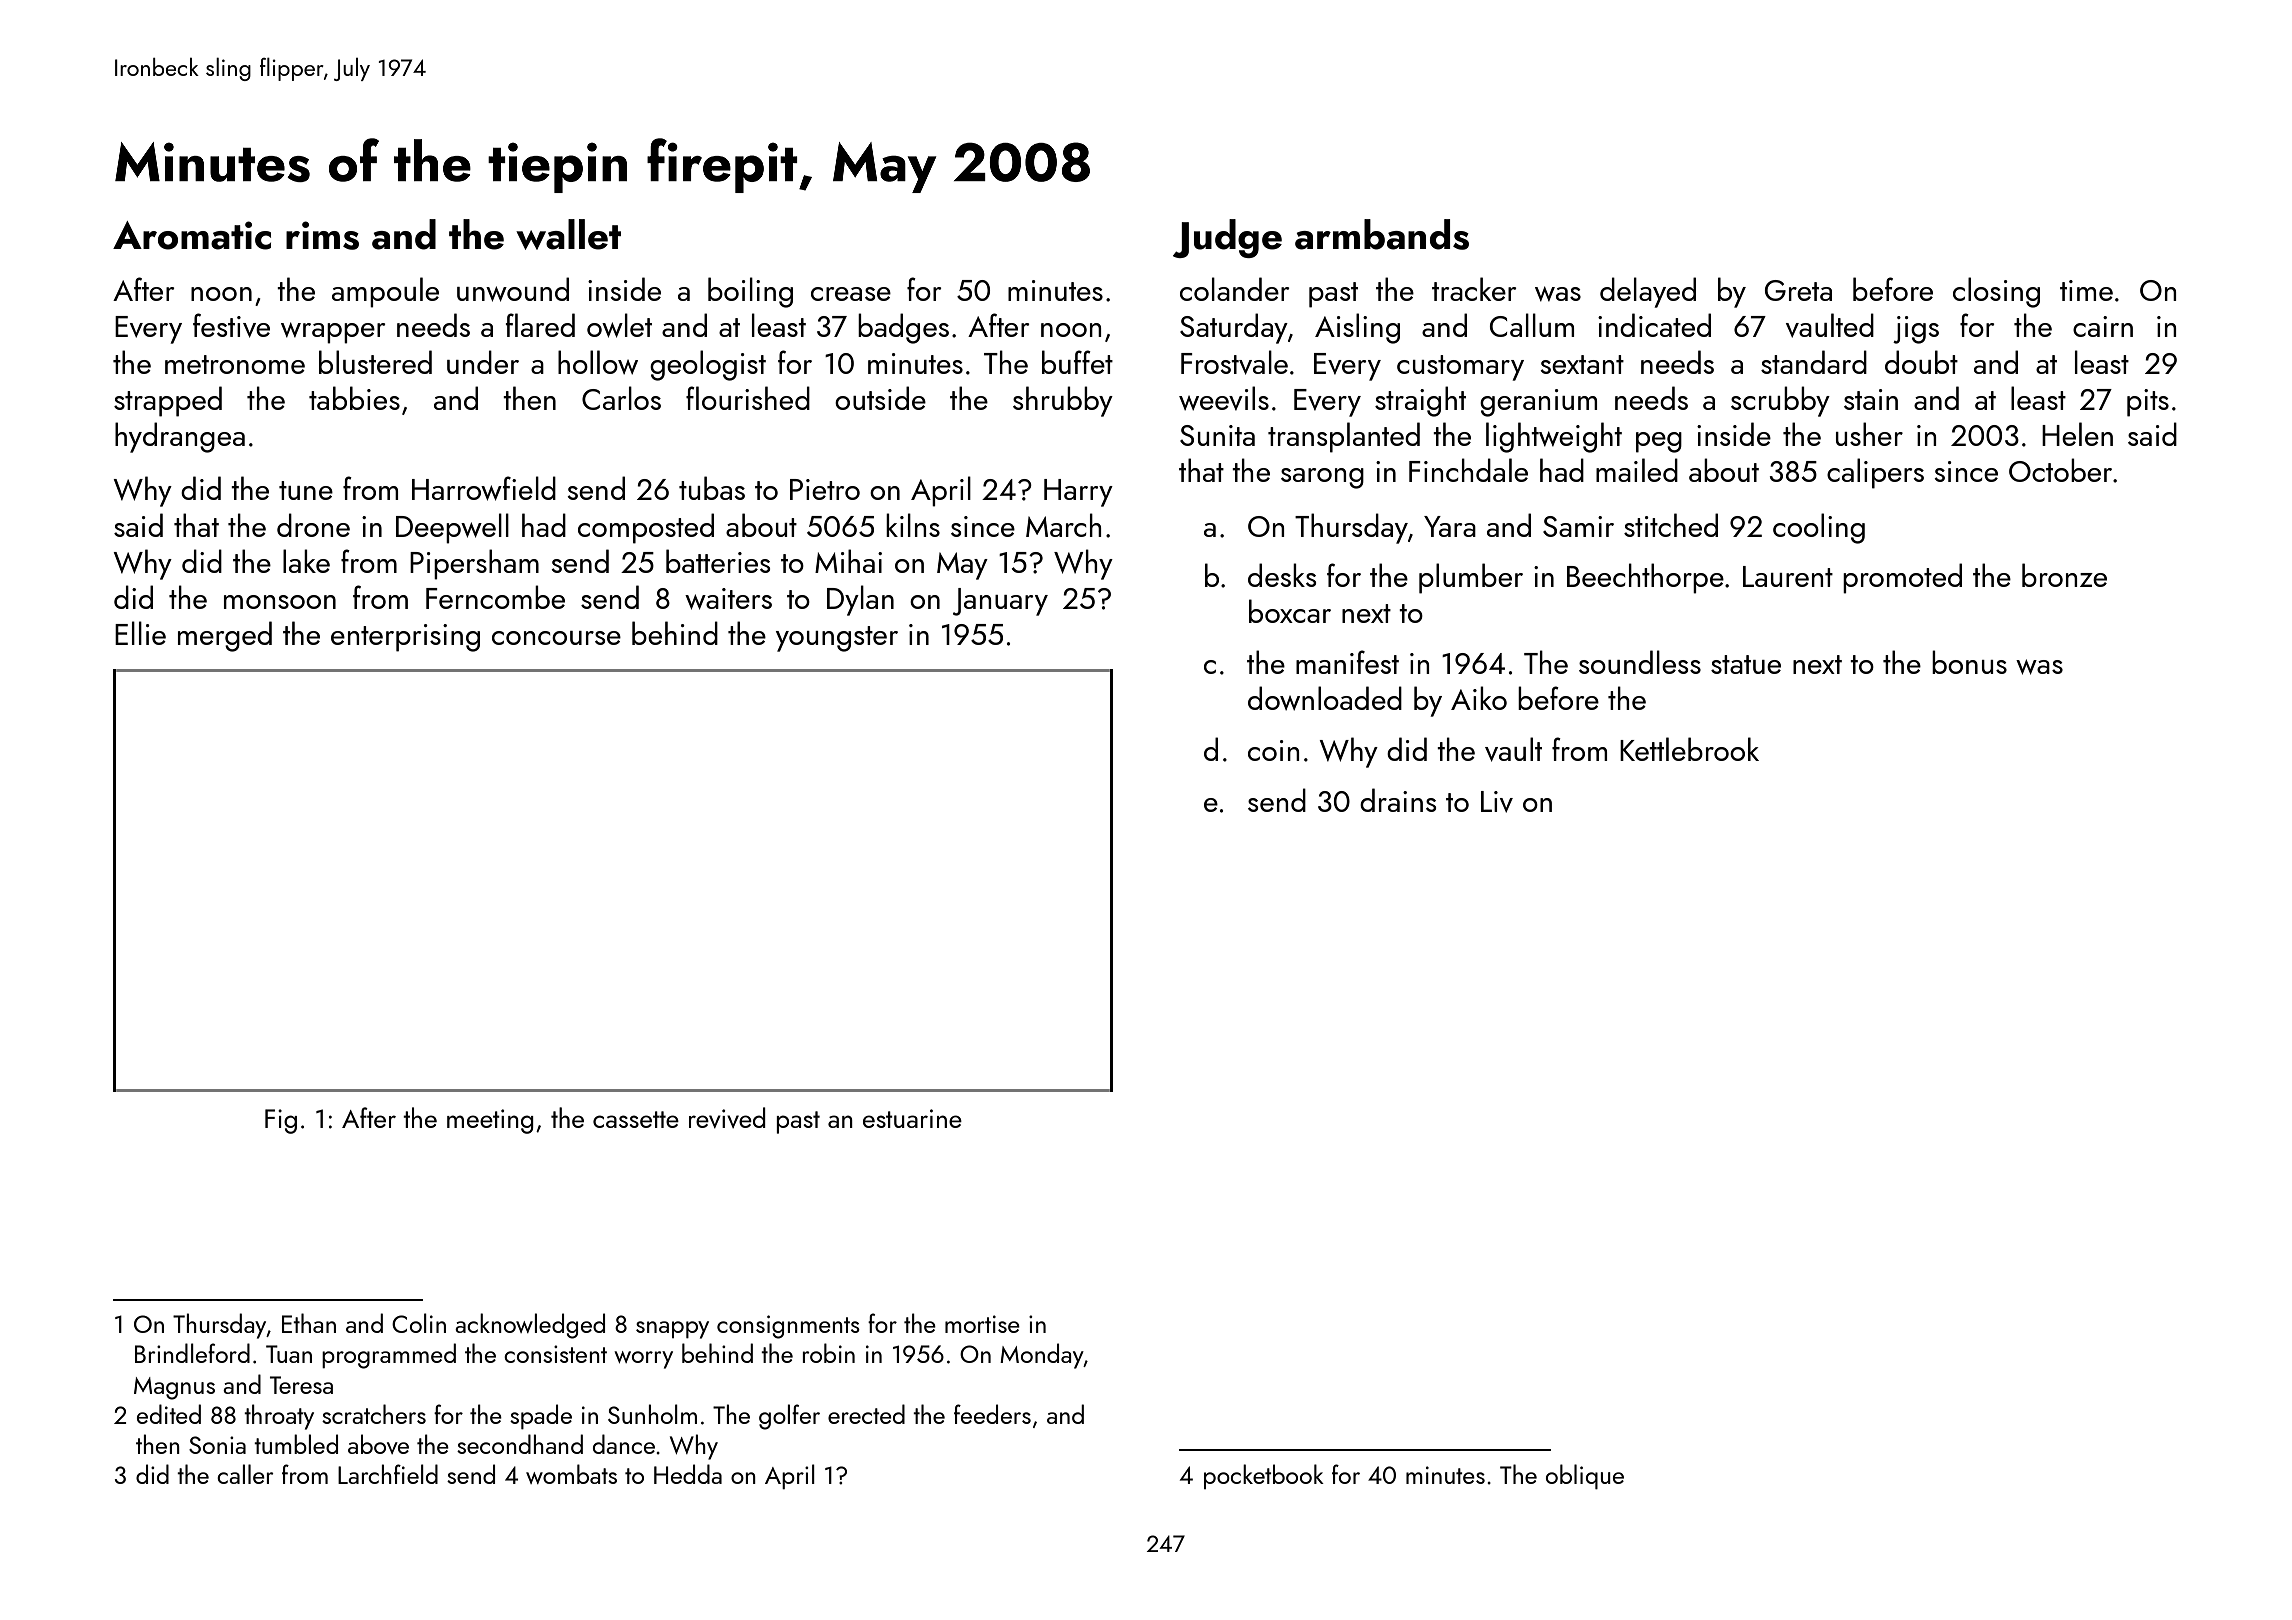  Describe the element at coordinates (174, 1388) in the screenshot. I see `Magnus` at that location.
